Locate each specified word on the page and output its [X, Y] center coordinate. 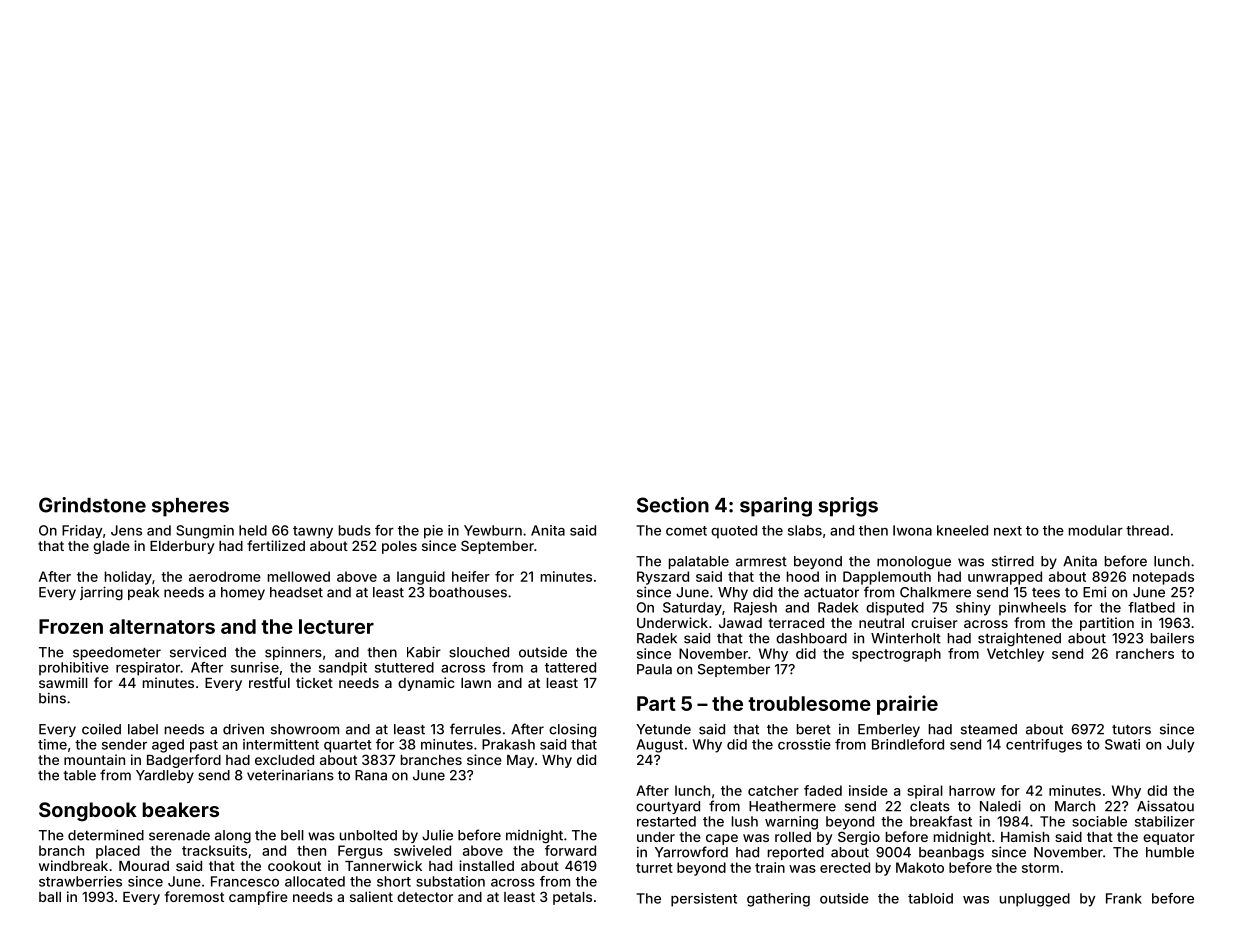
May [520, 761]
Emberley [889, 730]
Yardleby [165, 776]
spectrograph [896, 655]
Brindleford [908, 744]
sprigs [848, 507]
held [253, 530]
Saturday [692, 609]
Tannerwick [383, 865]
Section [673, 505]
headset [296, 592]
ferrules [475, 729]
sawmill [63, 682]
